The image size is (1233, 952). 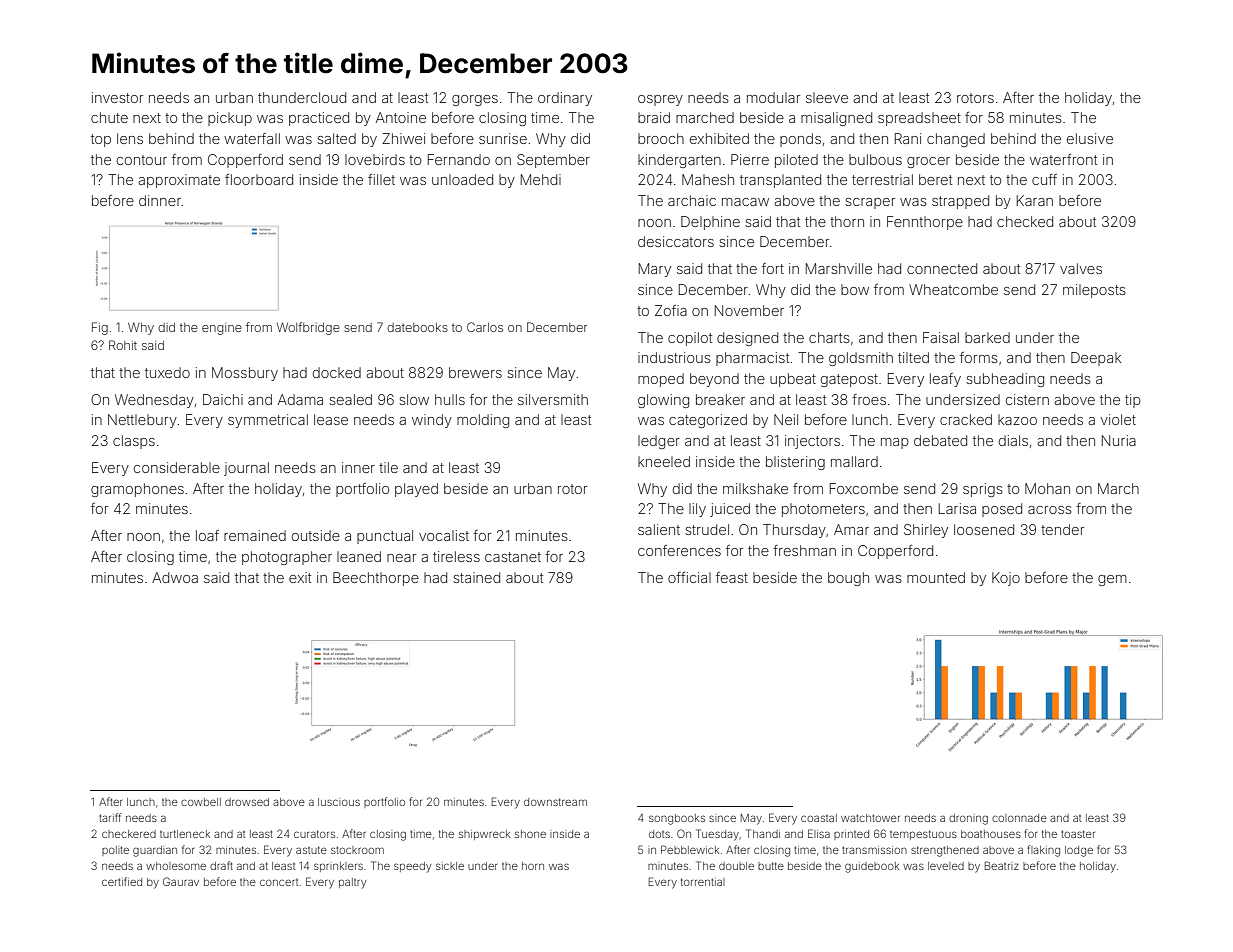 I want to click on grocer, so click(x=928, y=162).
